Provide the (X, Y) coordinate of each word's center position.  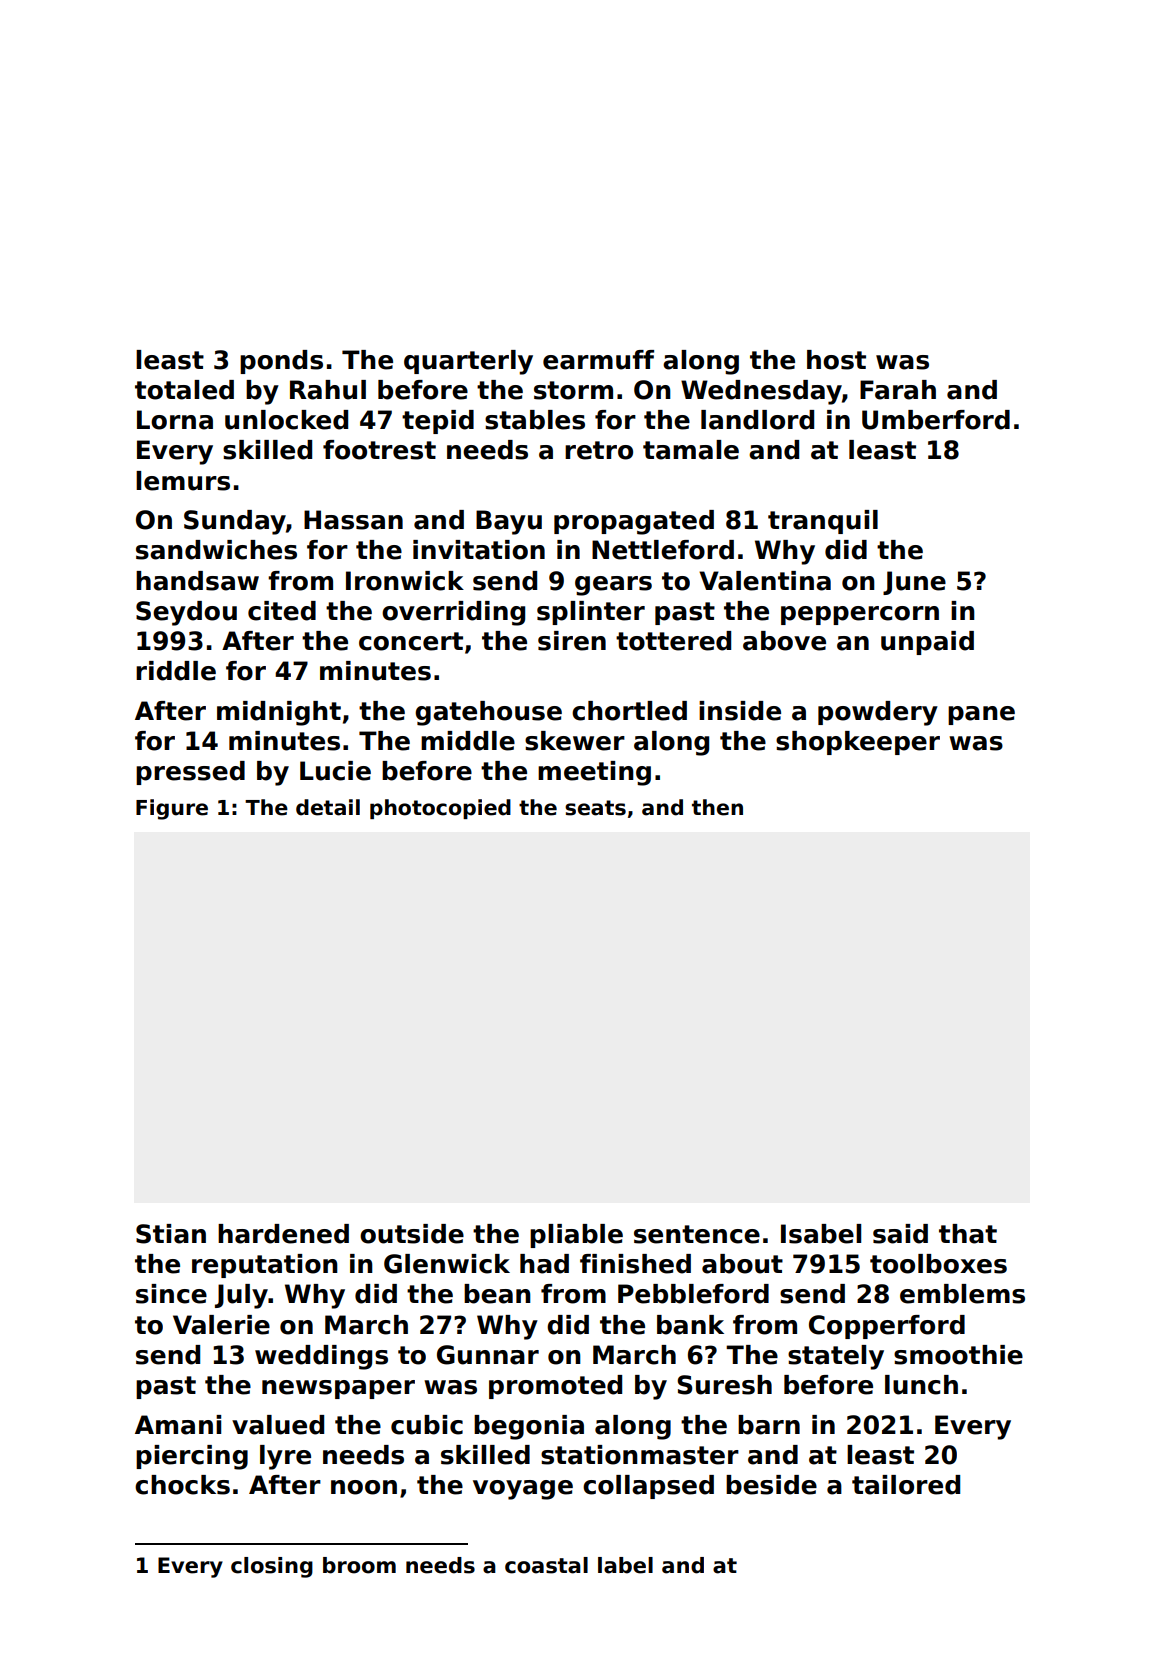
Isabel (821, 1234)
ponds (281, 362)
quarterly (468, 362)
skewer (575, 741)
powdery (878, 713)
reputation (265, 1266)
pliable (576, 1236)
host (836, 360)
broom (359, 1565)
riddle (176, 671)
